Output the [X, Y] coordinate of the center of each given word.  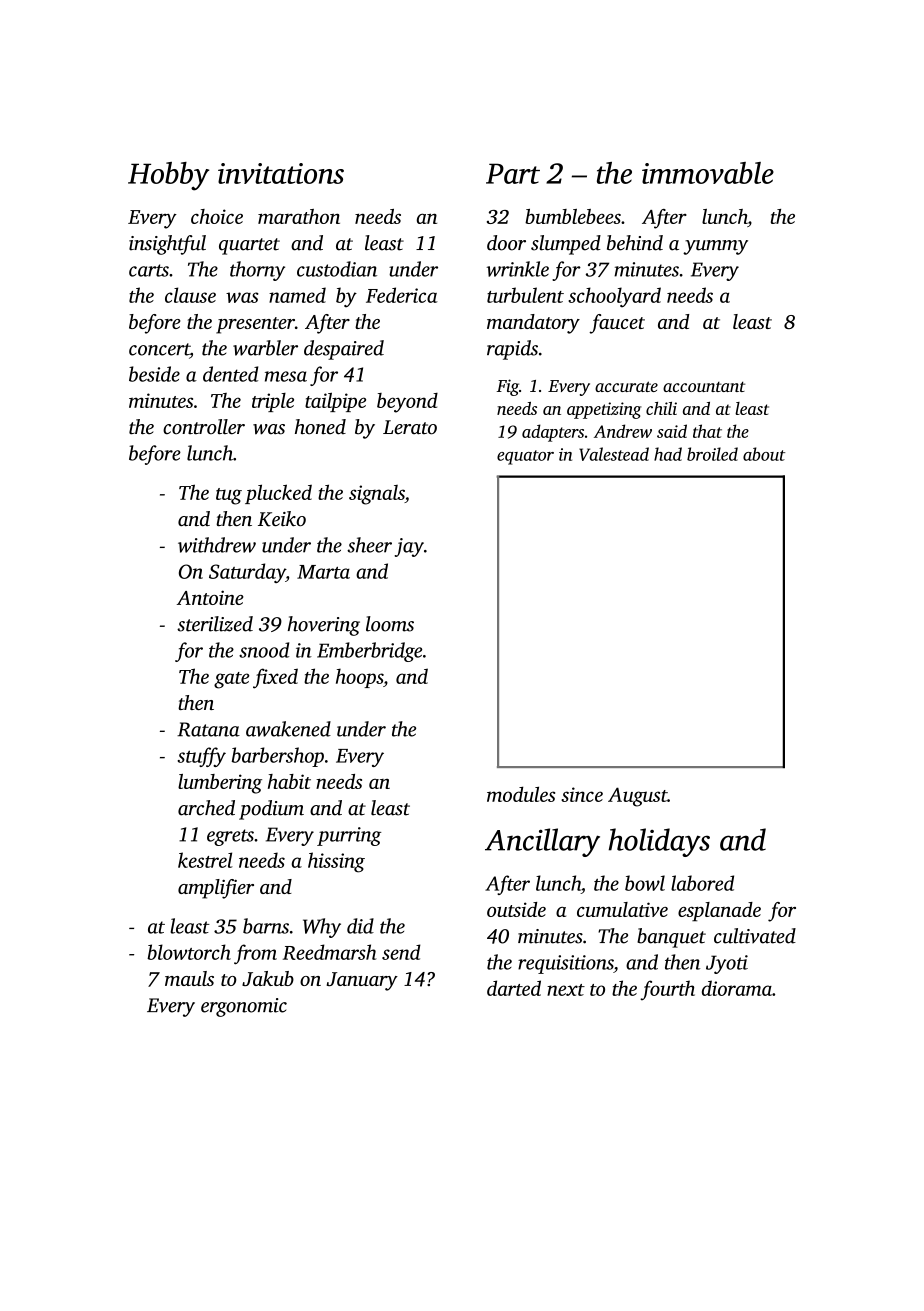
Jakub [268, 978]
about [764, 454]
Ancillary [542, 842]
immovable [708, 173]
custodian [337, 269]
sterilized [215, 624]
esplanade [719, 912]
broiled [712, 454]
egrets [230, 837]
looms [390, 624]
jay [409, 547]
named [297, 295]
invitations [281, 173]
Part [513, 173]
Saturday [247, 573]
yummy [715, 247]
